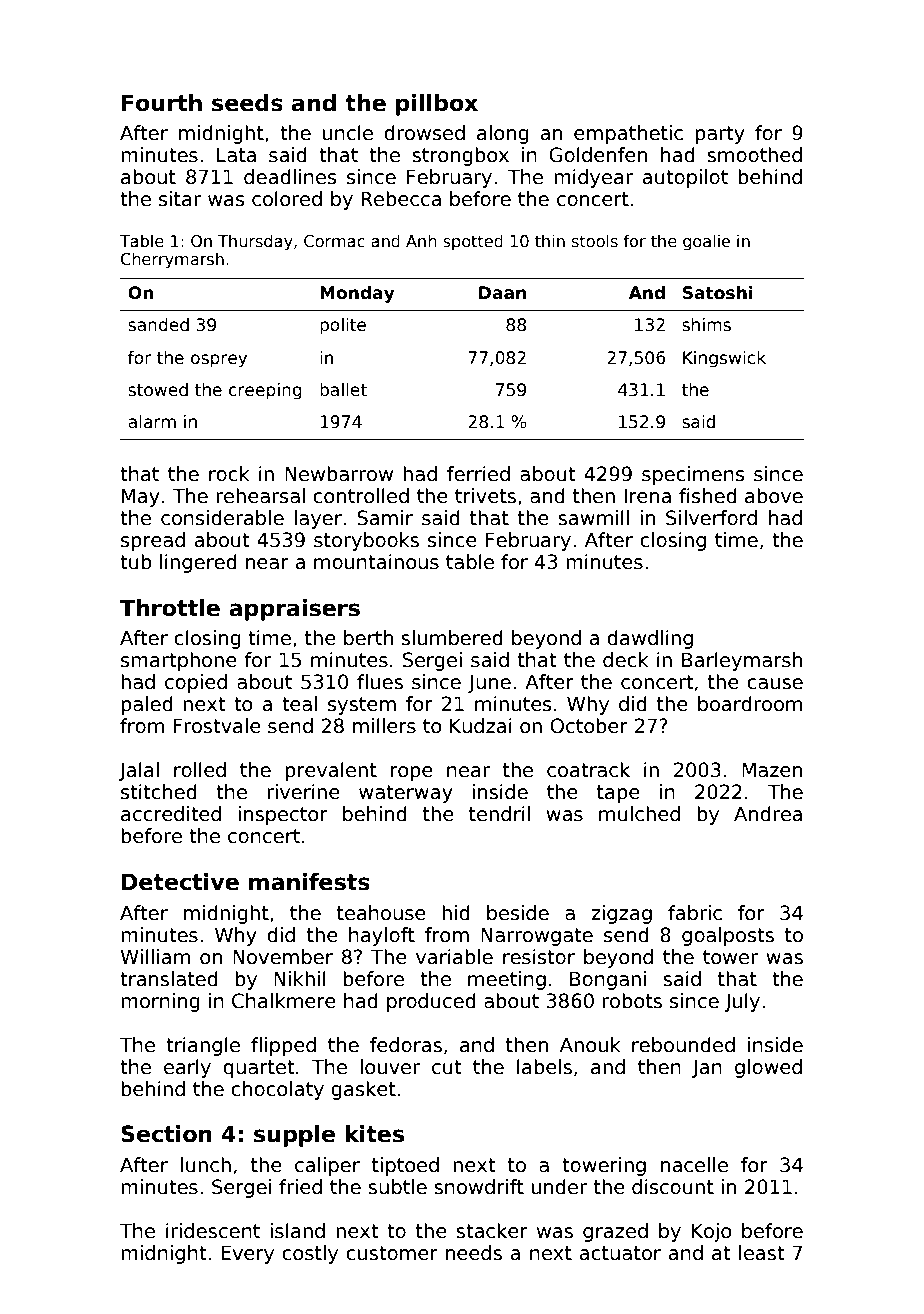 The image size is (924, 1314). I want to click on sawmill, so click(593, 518).
